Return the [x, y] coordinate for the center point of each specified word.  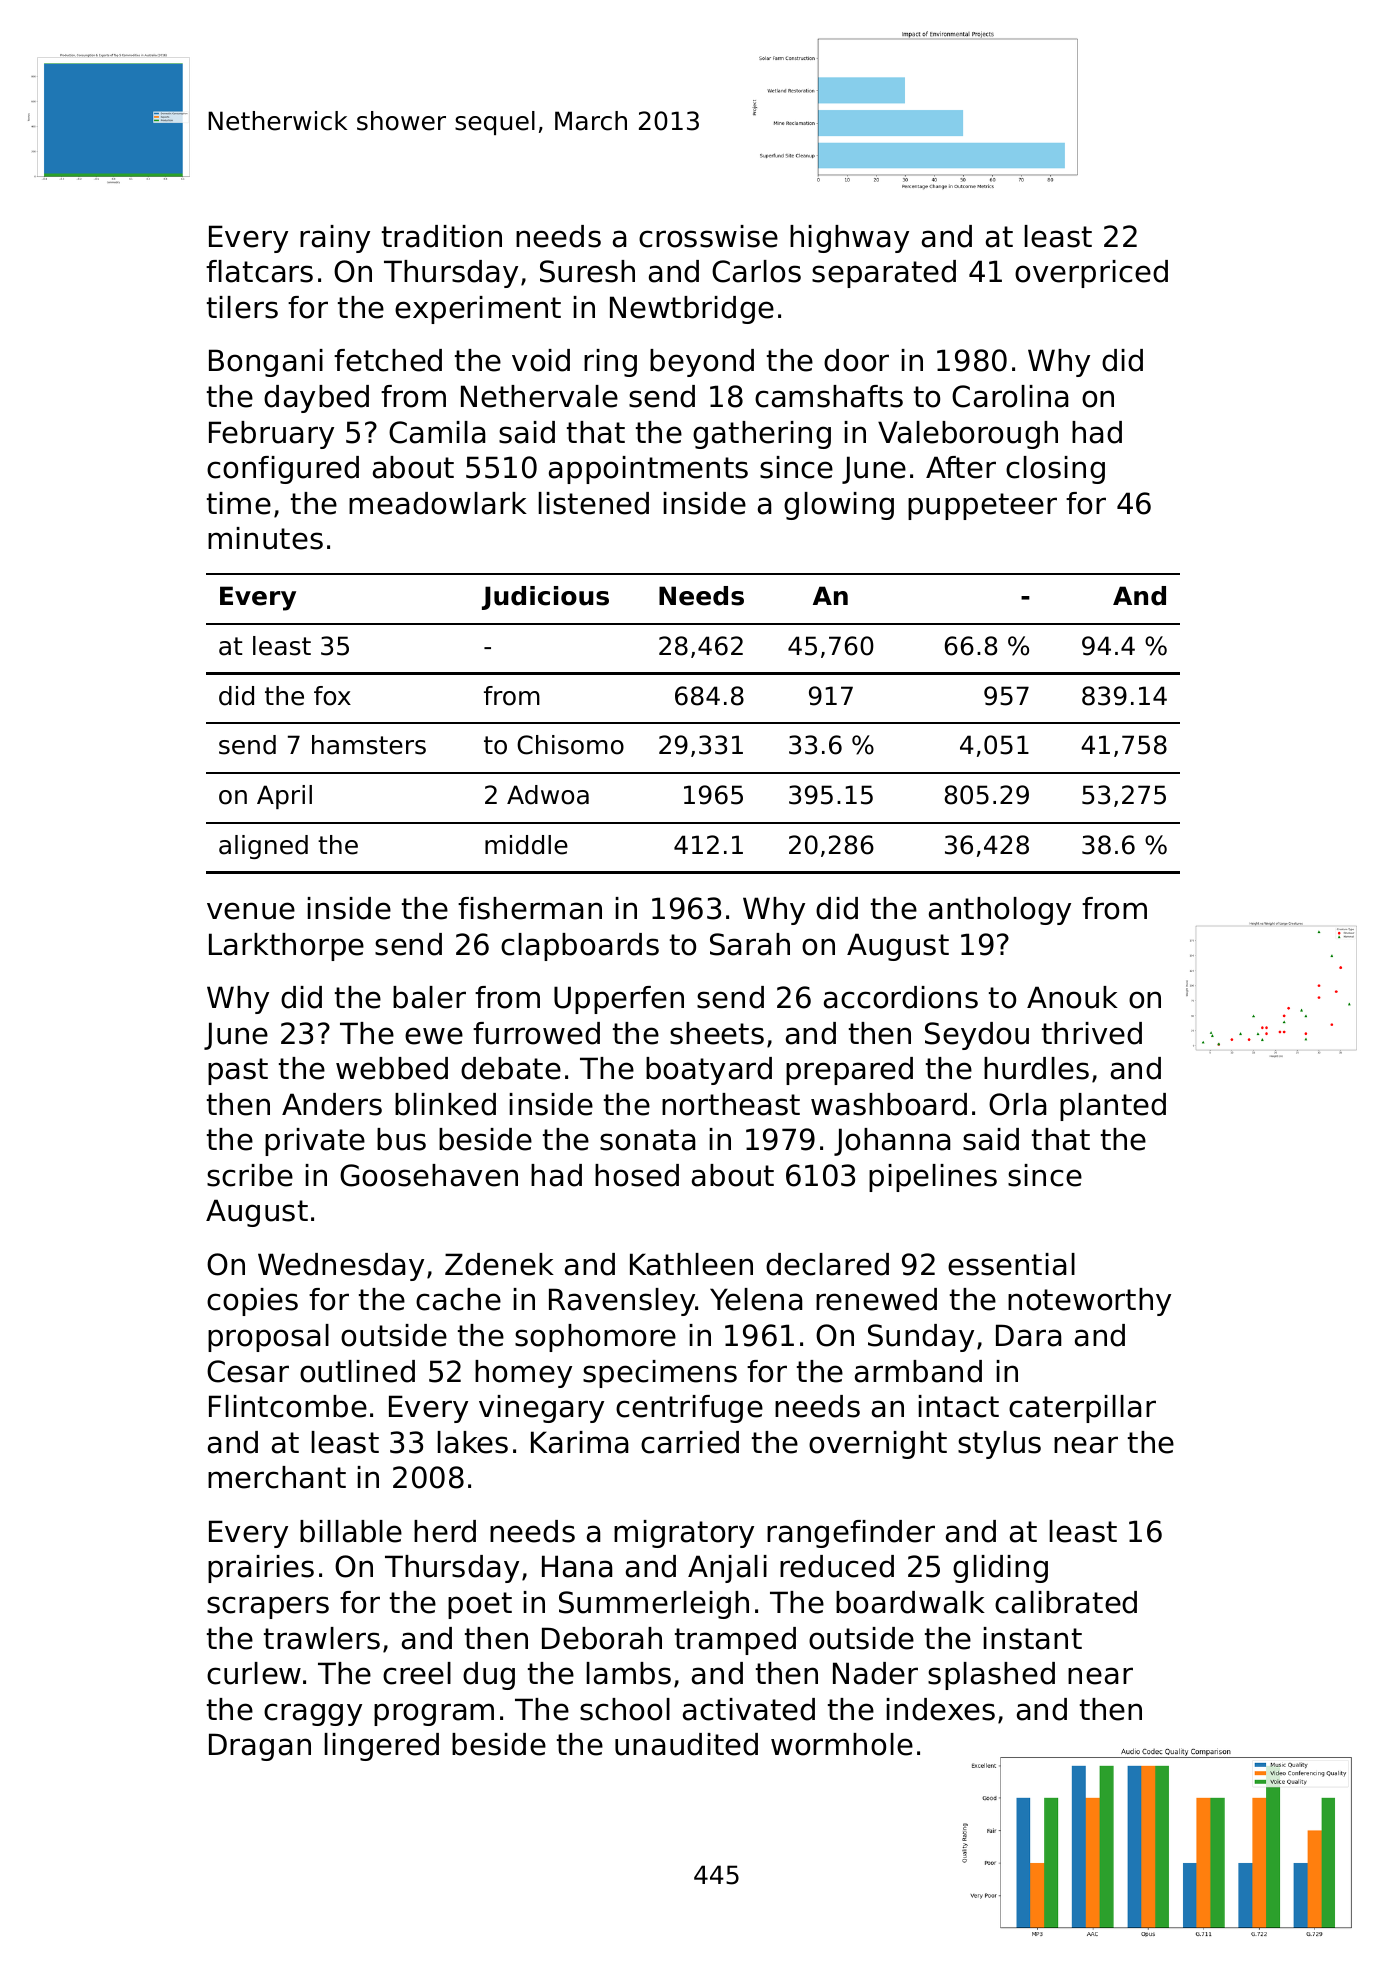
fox [332, 696]
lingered [381, 1747]
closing [1055, 470]
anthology [1000, 911]
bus [401, 1139]
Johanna [892, 1142]
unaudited [686, 1744]
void [541, 360]
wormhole [842, 1744]
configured [283, 470]
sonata [647, 1140]
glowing [839, 506]
